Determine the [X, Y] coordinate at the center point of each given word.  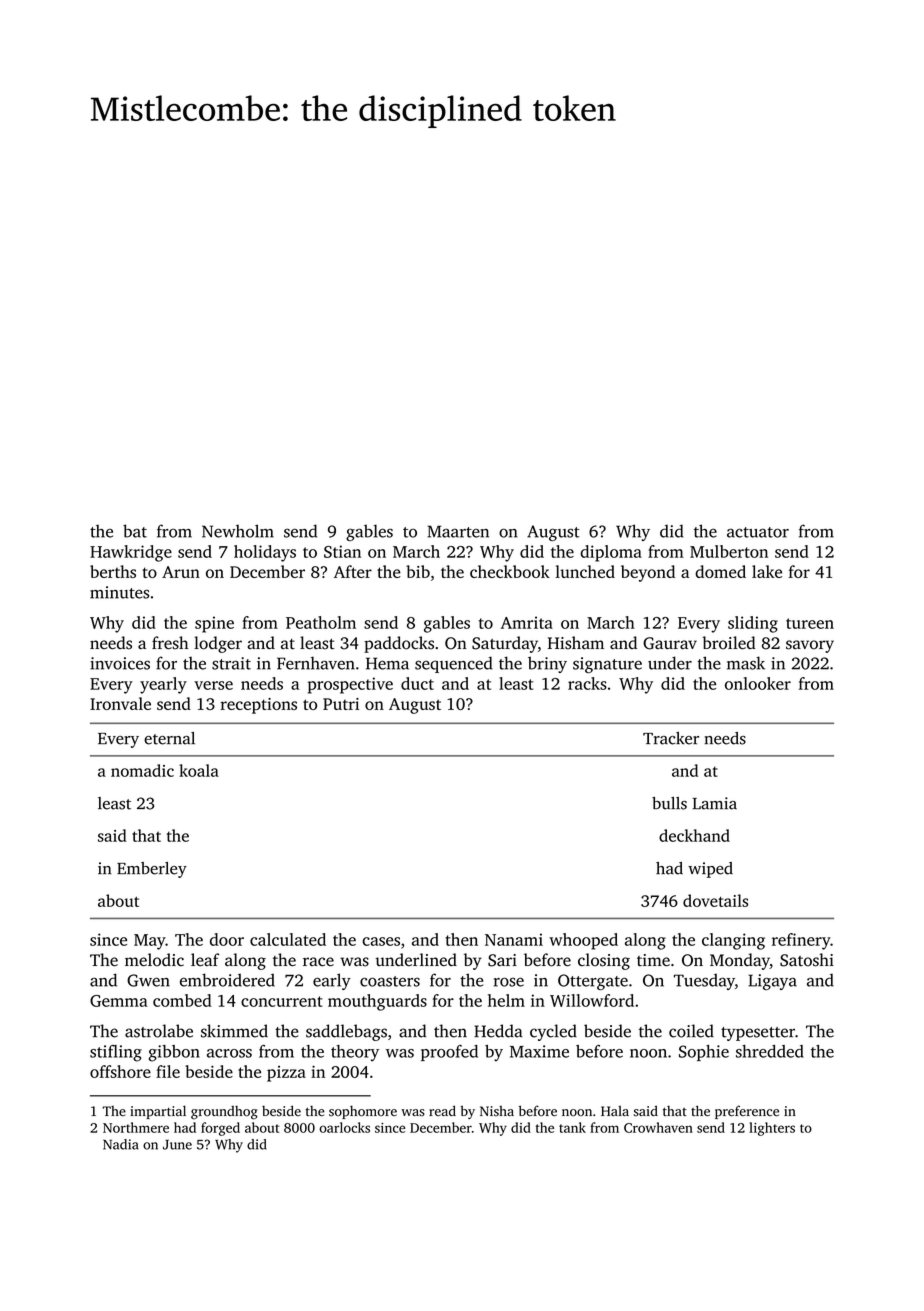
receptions [258, 706]
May [149, 942]
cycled [553, 1032]
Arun [181, 572]
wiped [710, 870]
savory [810, 646]
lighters [772, 1129]
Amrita [527, 622]
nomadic [142, 770]
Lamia [714, 803]
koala [199, 770]
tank [572, 1127]
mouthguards [377, 1002]
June [177, 1145]
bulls [669, 803]
